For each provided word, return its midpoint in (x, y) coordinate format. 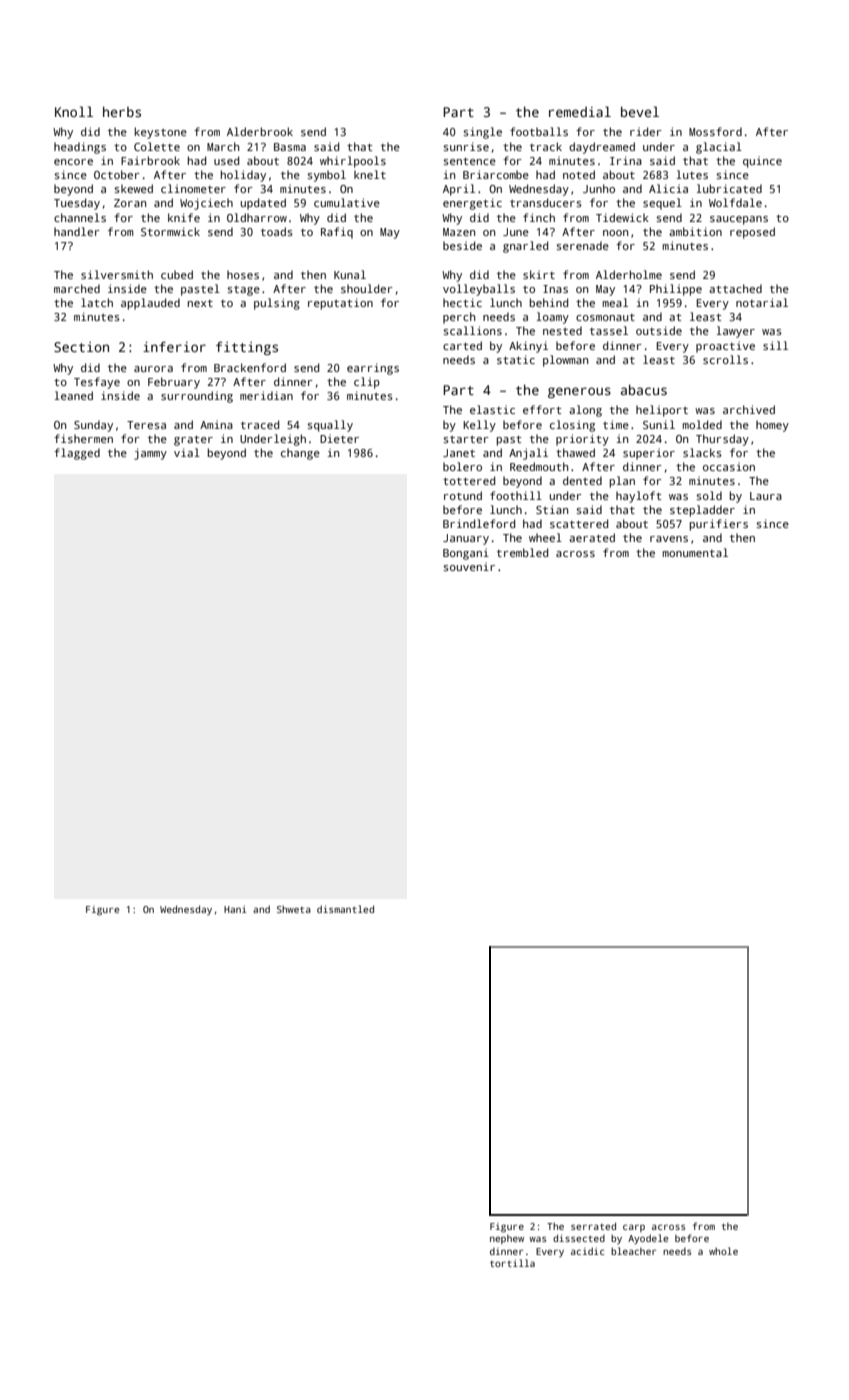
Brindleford (479, 523)
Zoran (130, 203)
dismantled (345, 909)
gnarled (525, 247)
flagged (77, 454)
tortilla (512, 1263)
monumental (695, 552)
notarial (762, 302)
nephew (507, 1239)
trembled (522, 552)
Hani (235, 909)
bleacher (633, 1251)
